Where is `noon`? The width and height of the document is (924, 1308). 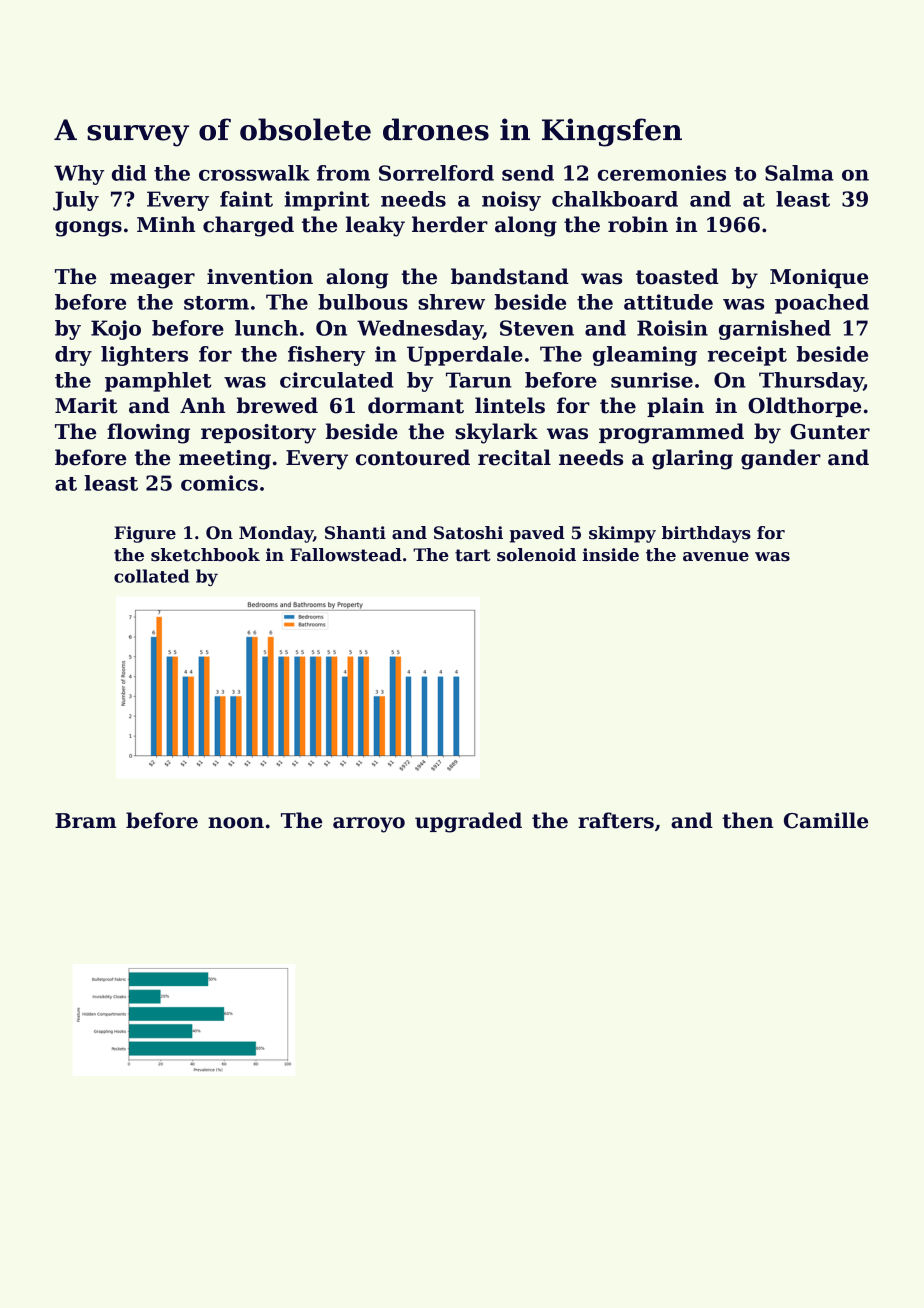 noon is located at coordinates (236, 823).
